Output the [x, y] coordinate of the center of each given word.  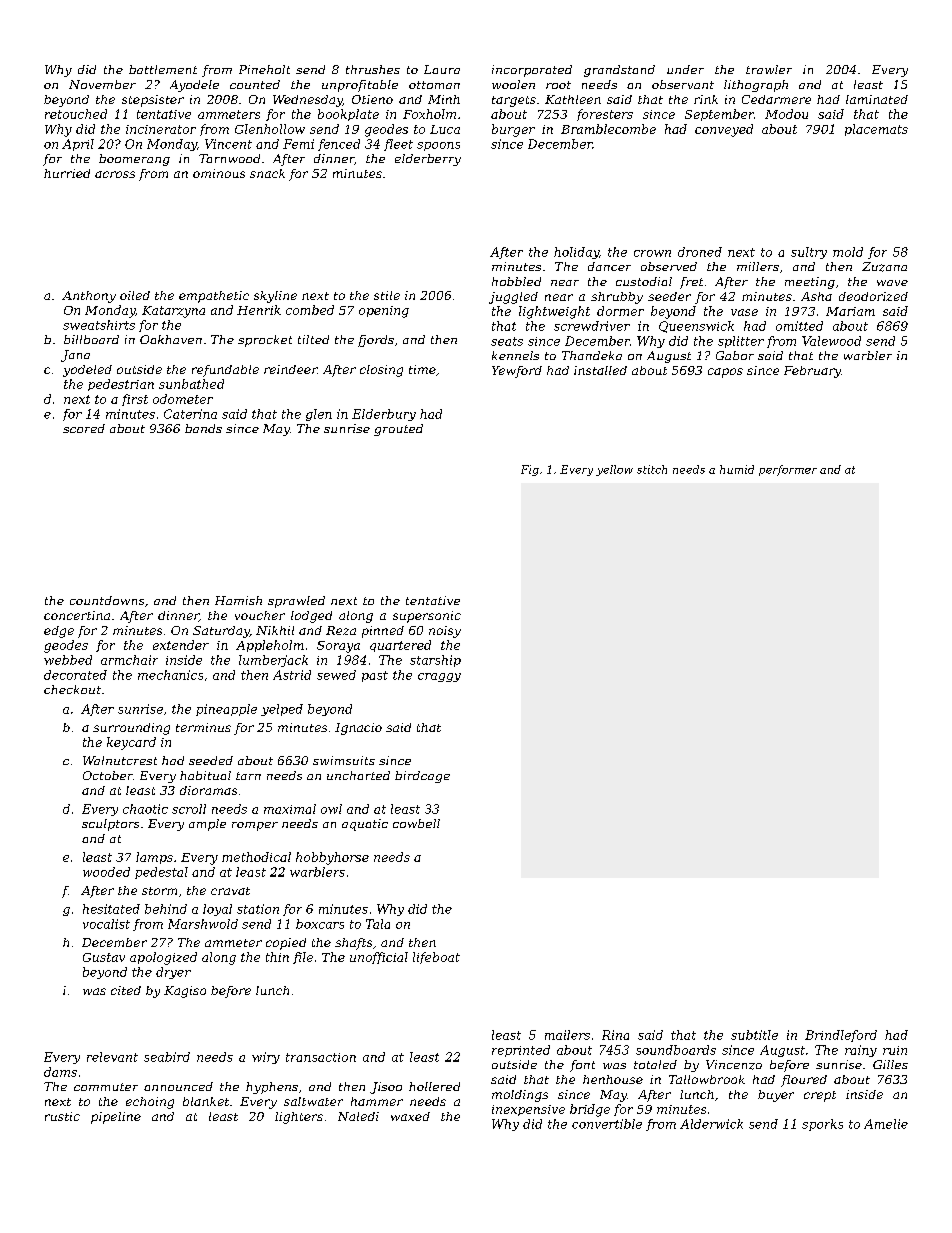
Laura [442, 69]
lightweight [554, 312]
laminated [877, 99]
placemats [876, 130]
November [102, 84]
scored [84, 428]
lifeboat [436, 958]
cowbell [416, 823]
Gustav [104, 957]
